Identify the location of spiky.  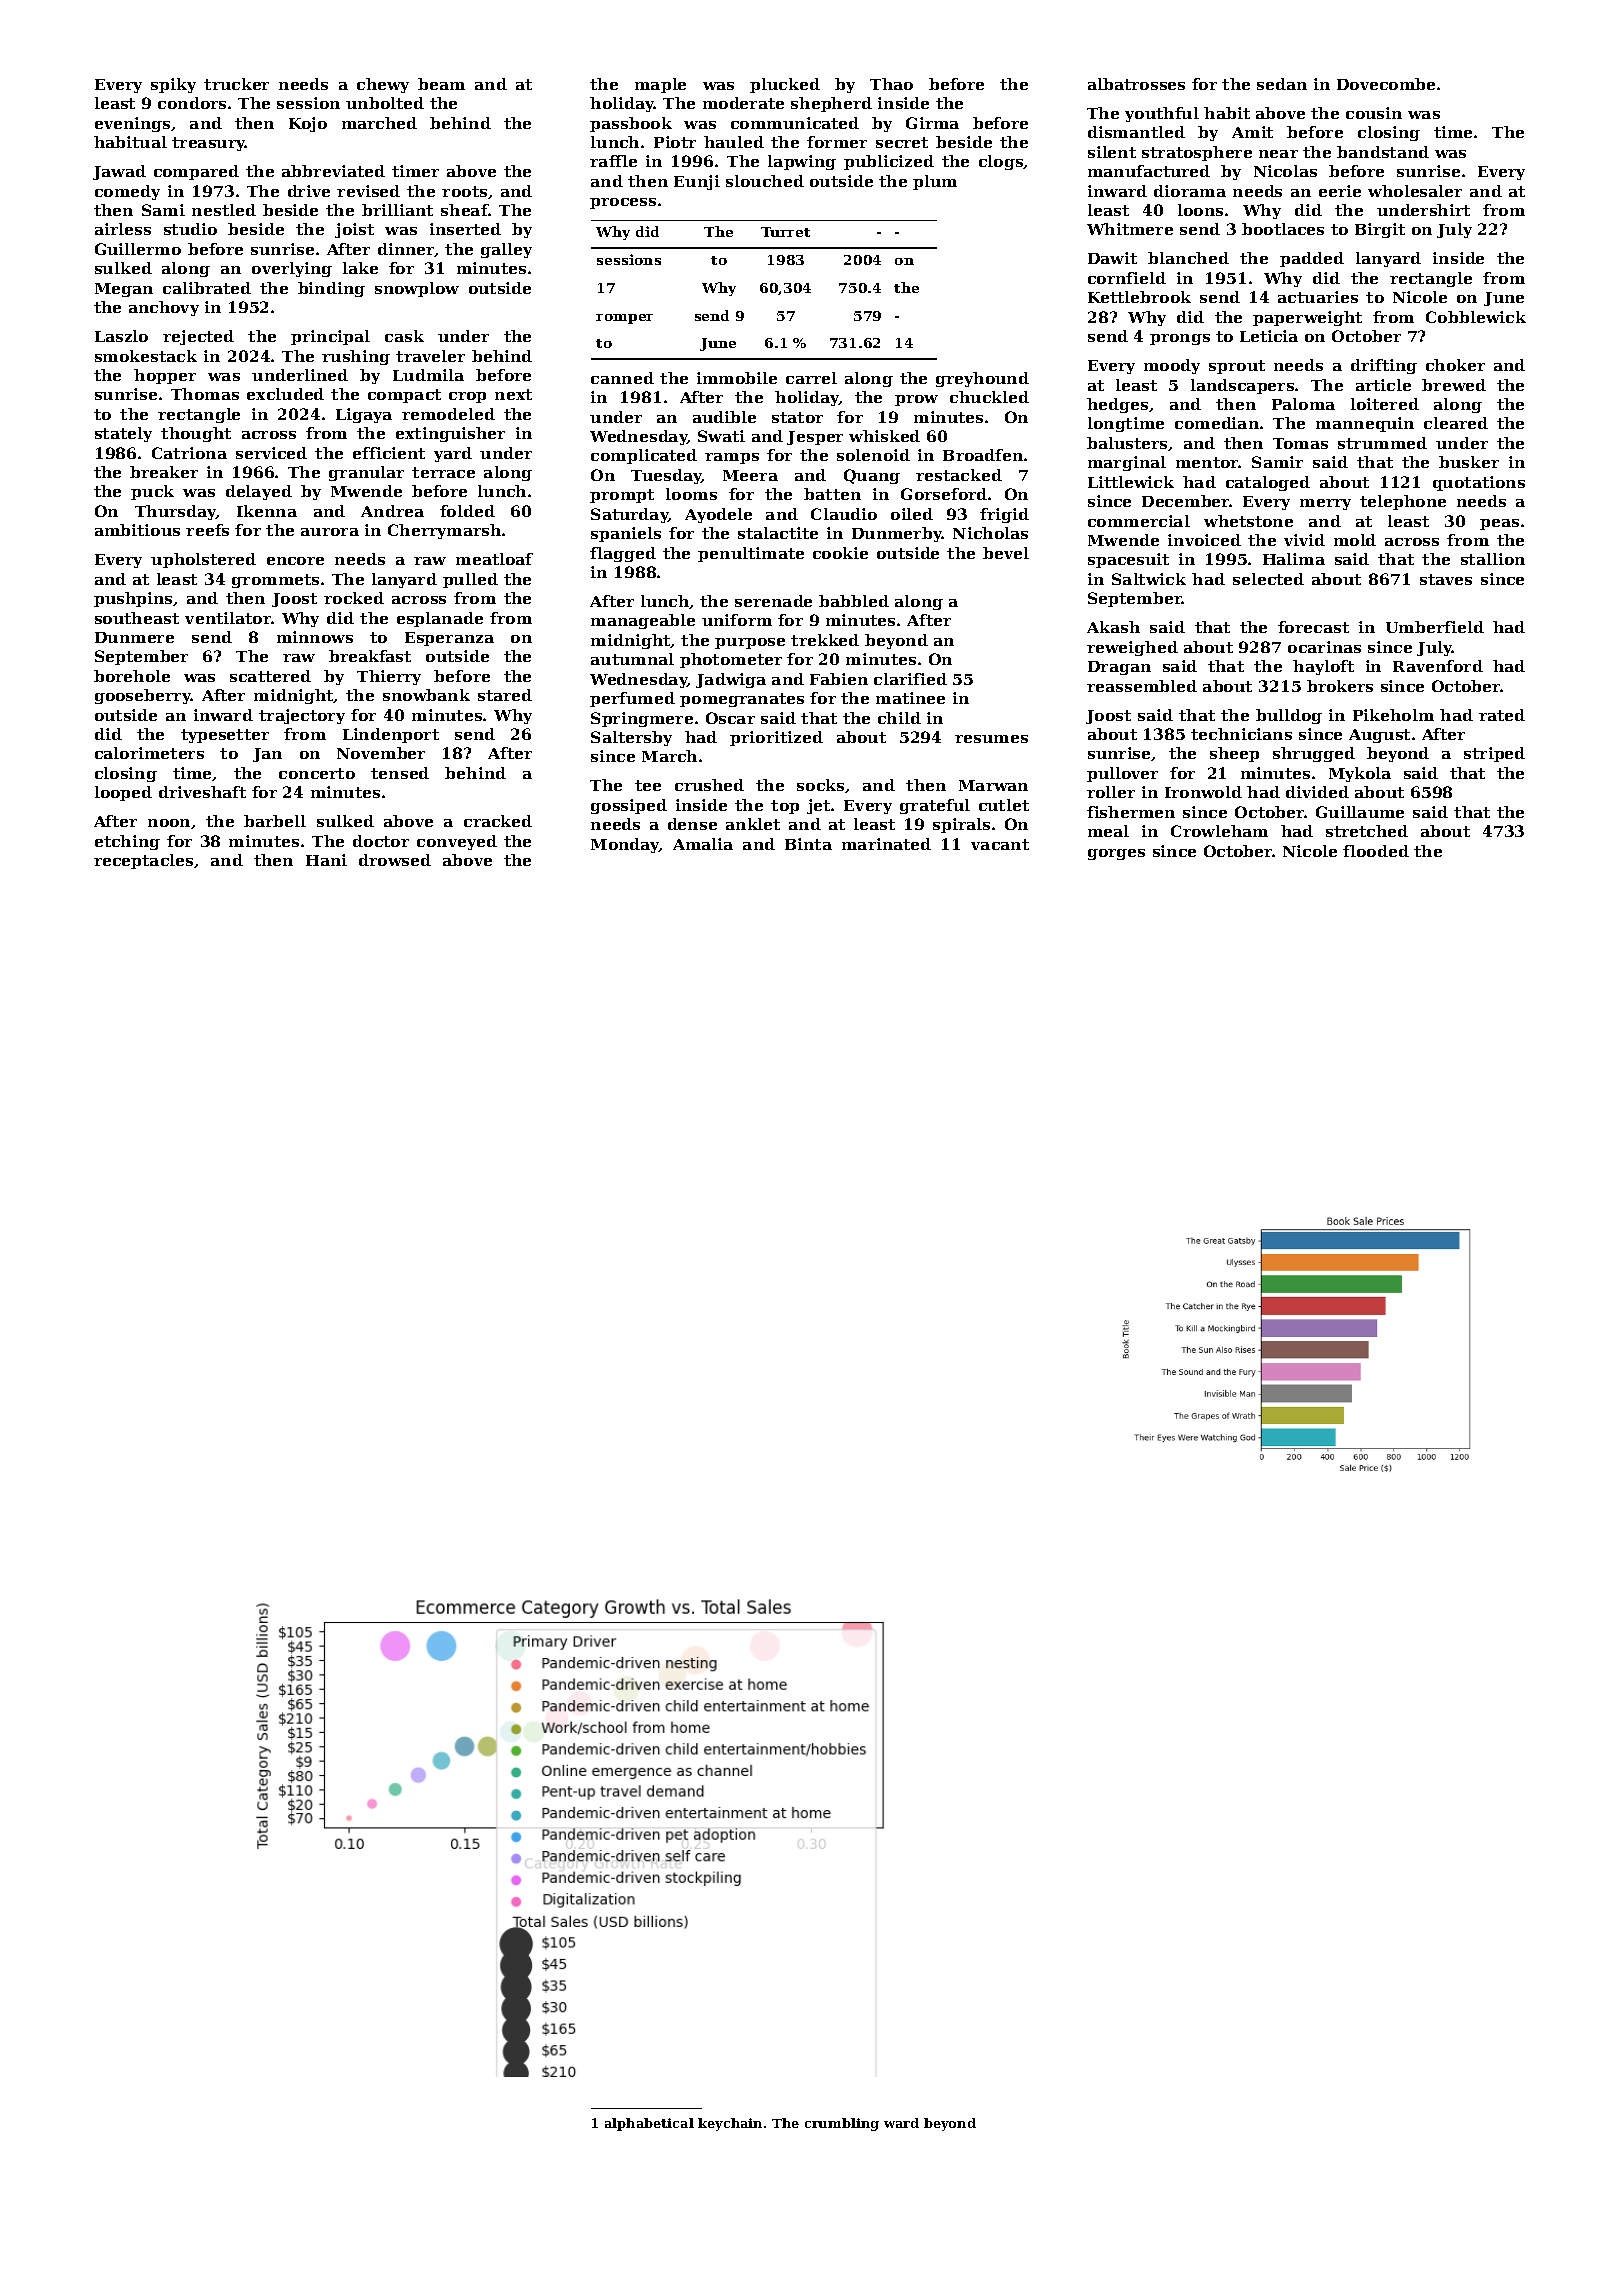
(173, 85).
